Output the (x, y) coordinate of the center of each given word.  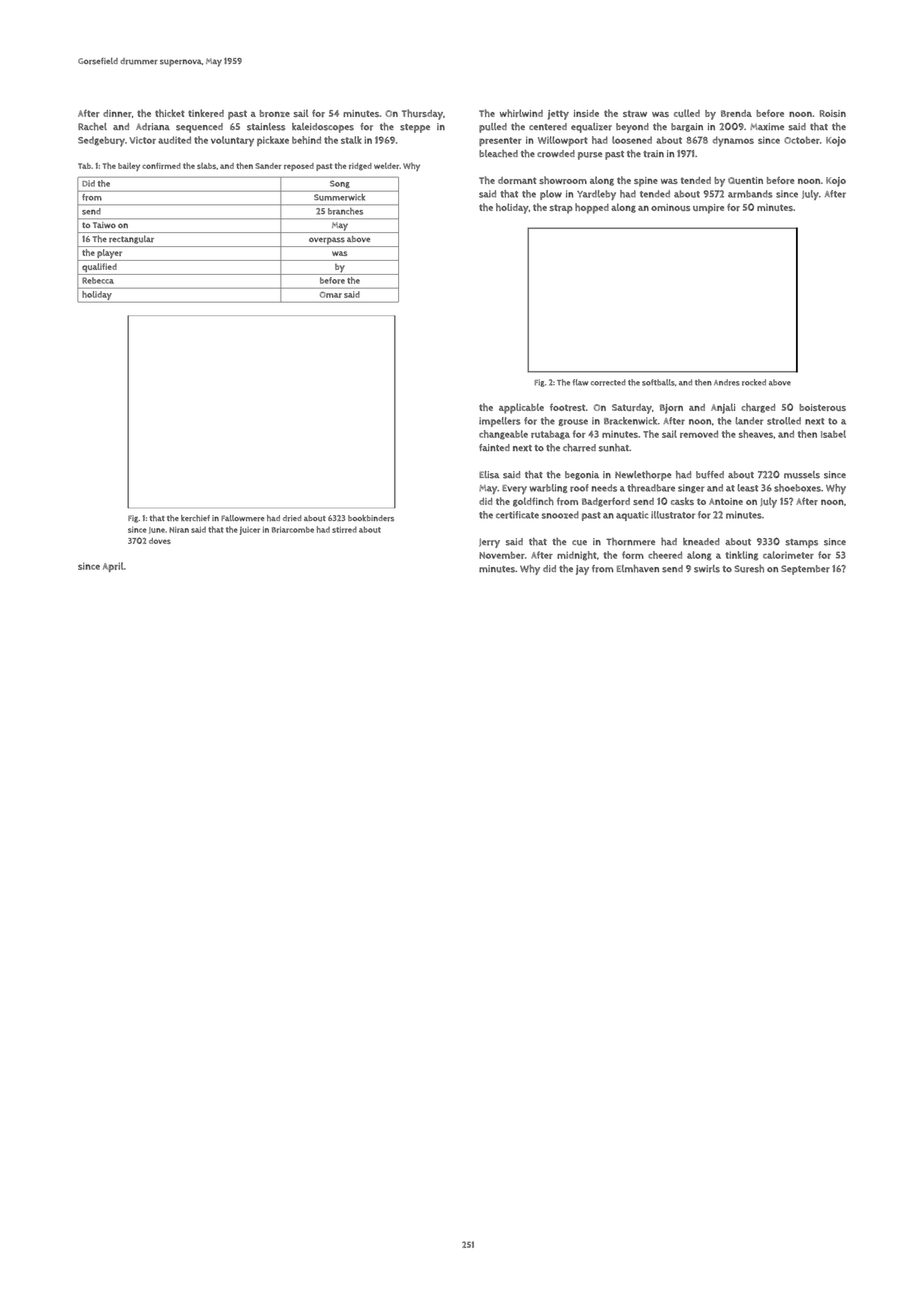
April (113, 567)
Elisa (489, 475)
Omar (331, 295)
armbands (750, 194)
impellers (500, 422)
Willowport (562, 141)
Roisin (833, 113)
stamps (801, 543)
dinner (117, 113)
